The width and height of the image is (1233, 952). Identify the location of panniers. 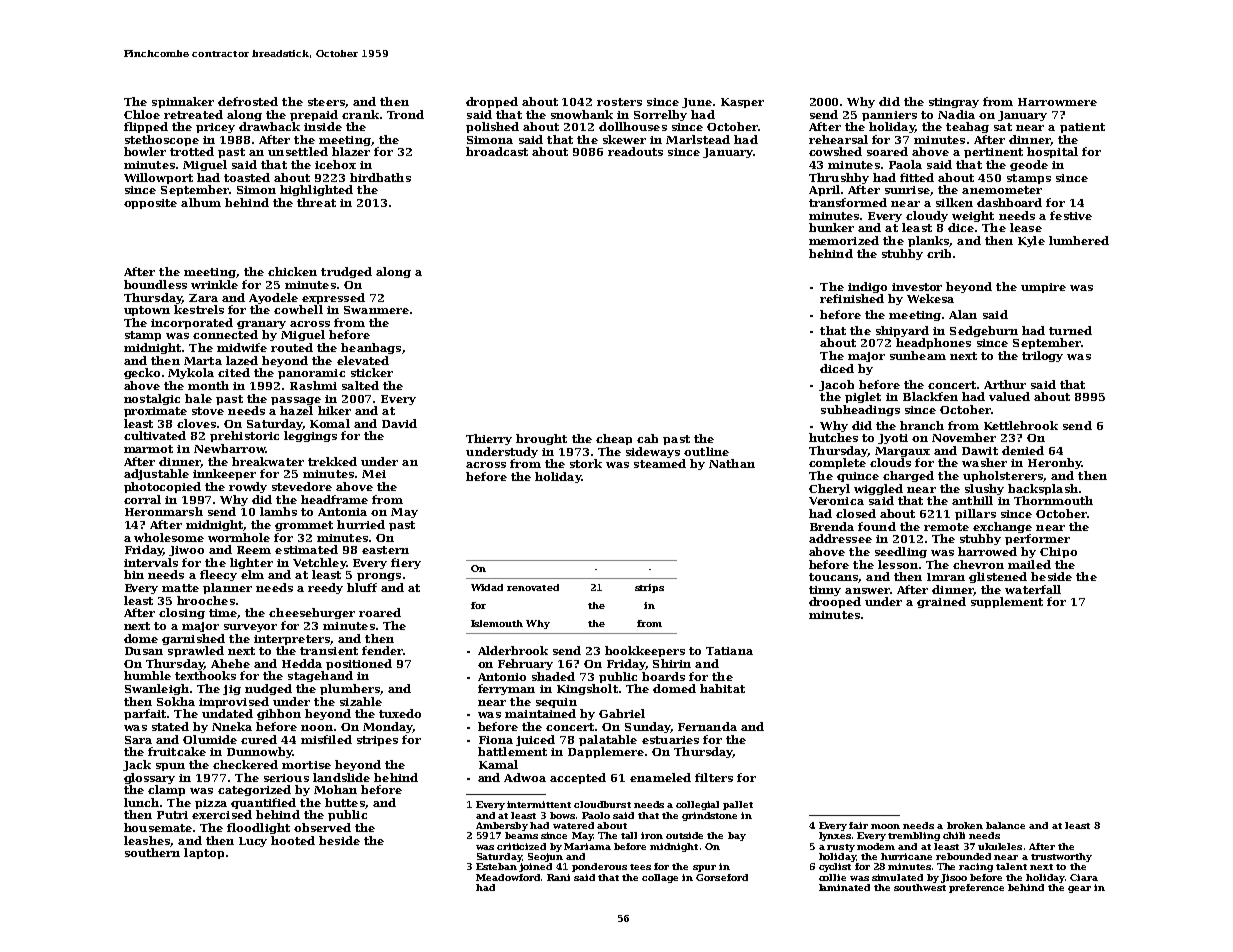
(889, 116).
